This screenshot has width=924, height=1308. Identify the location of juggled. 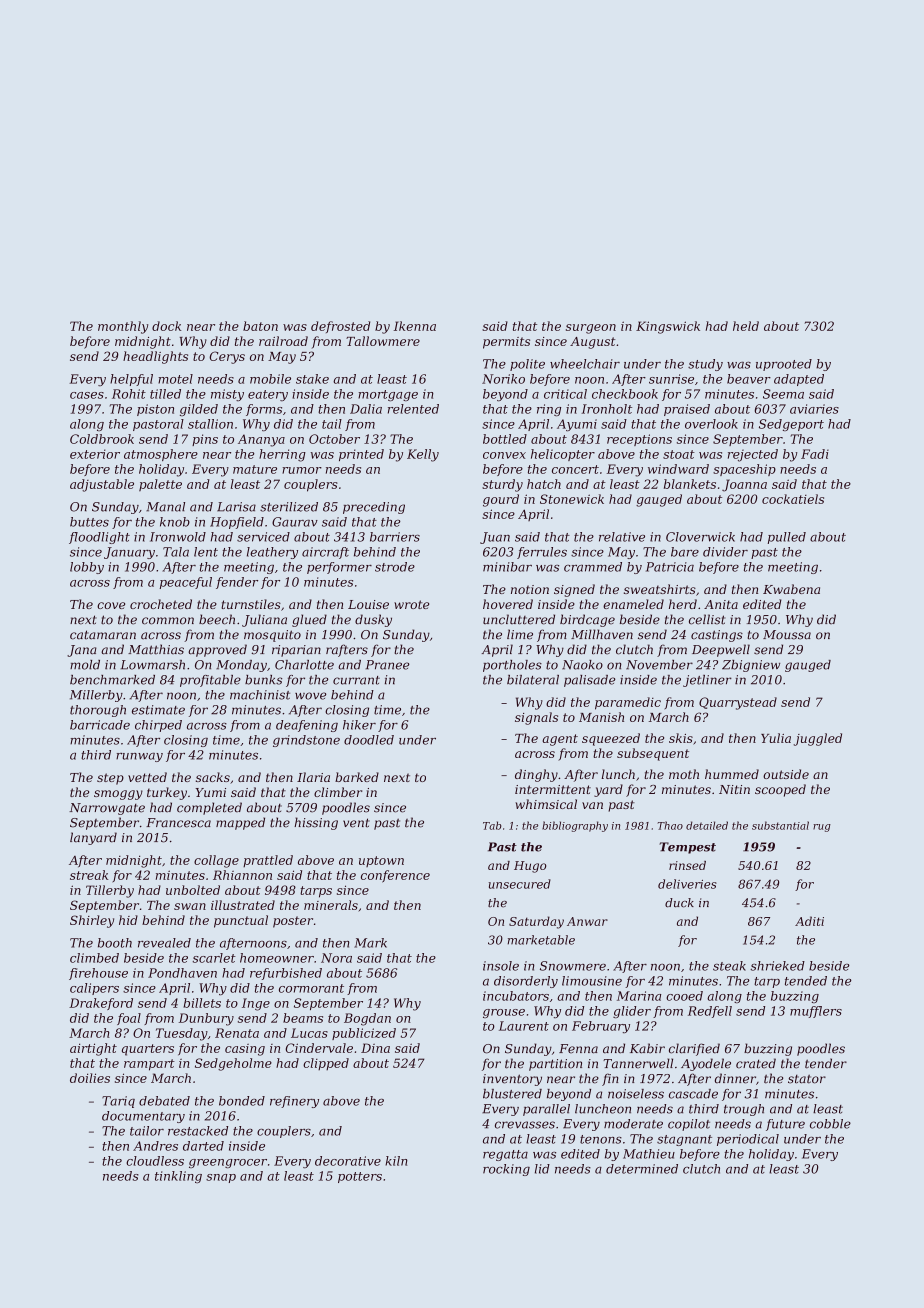
(817, 739).
